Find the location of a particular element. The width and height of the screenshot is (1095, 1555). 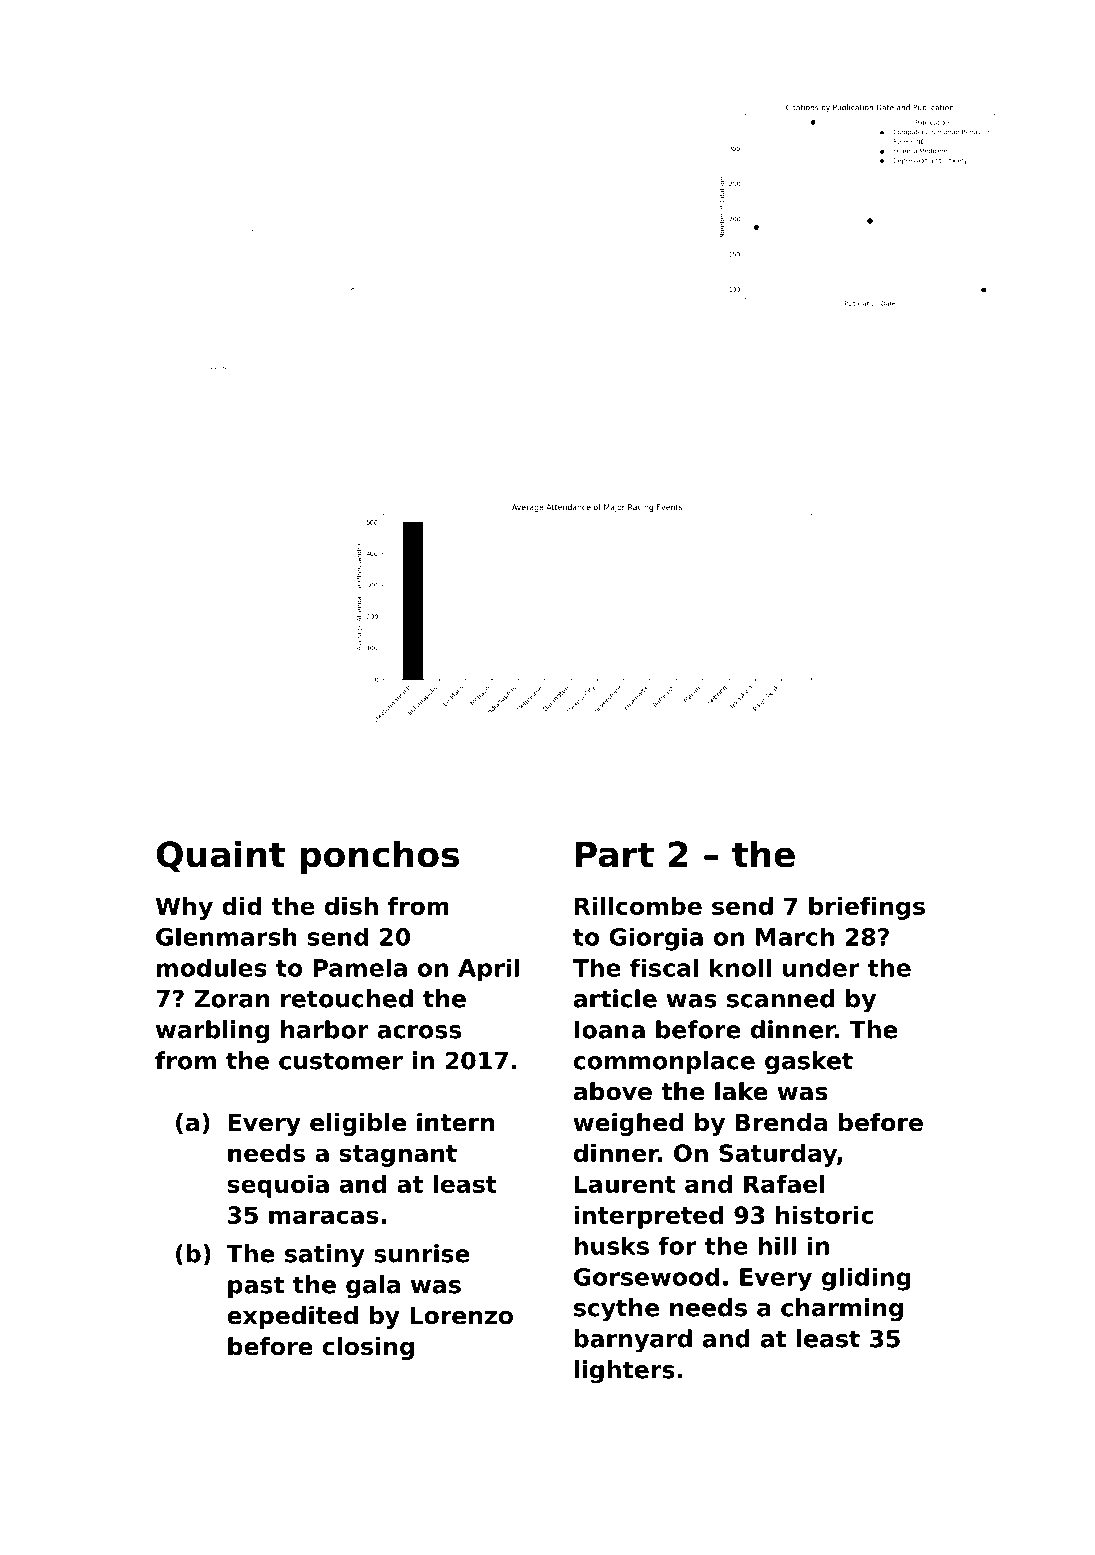

commonplace is located at coordinates (664, 1062).
